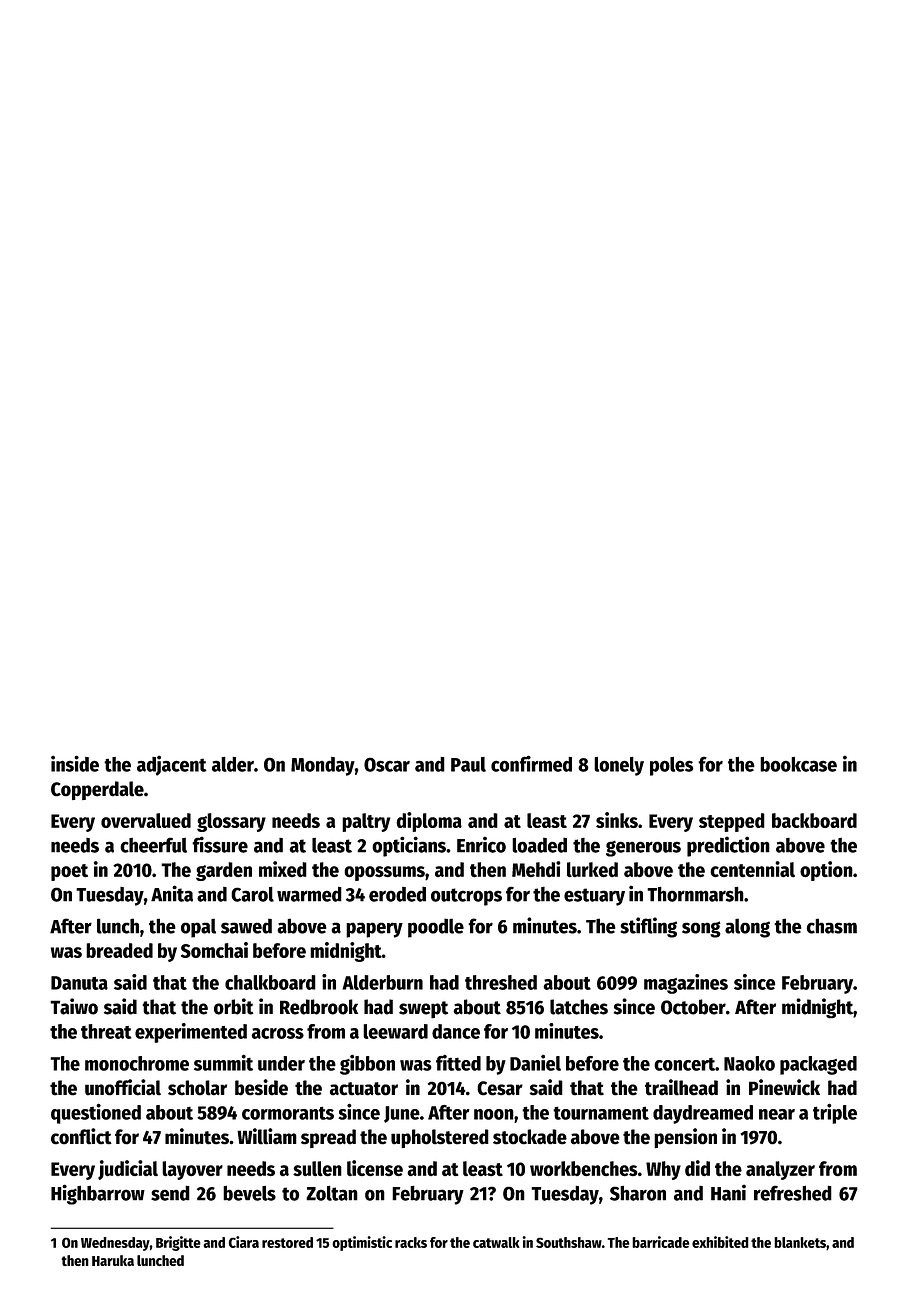 The image size is (908, 1316). Describe the element at coordinates (366, 822) in the screenshot. I see `paltry` at that location.
